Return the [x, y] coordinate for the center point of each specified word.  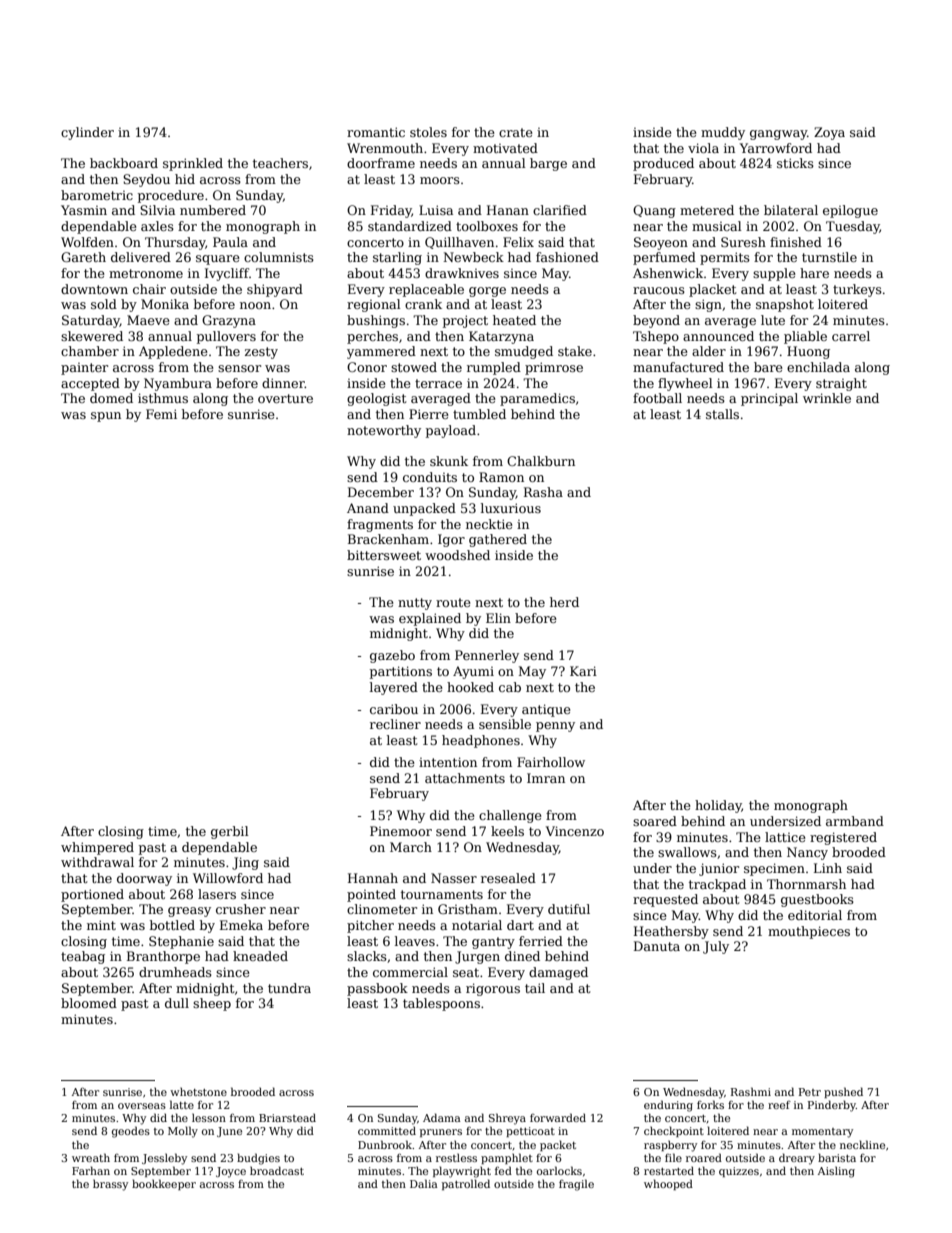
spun [106, 417]
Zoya [829, 133]
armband [855, 821]
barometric [97, 195]
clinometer [382, 909]
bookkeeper [164, 1184]
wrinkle [827, 398]
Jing [245, 863]
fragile [576, 1185]
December [381, 492]
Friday [391, 211]
